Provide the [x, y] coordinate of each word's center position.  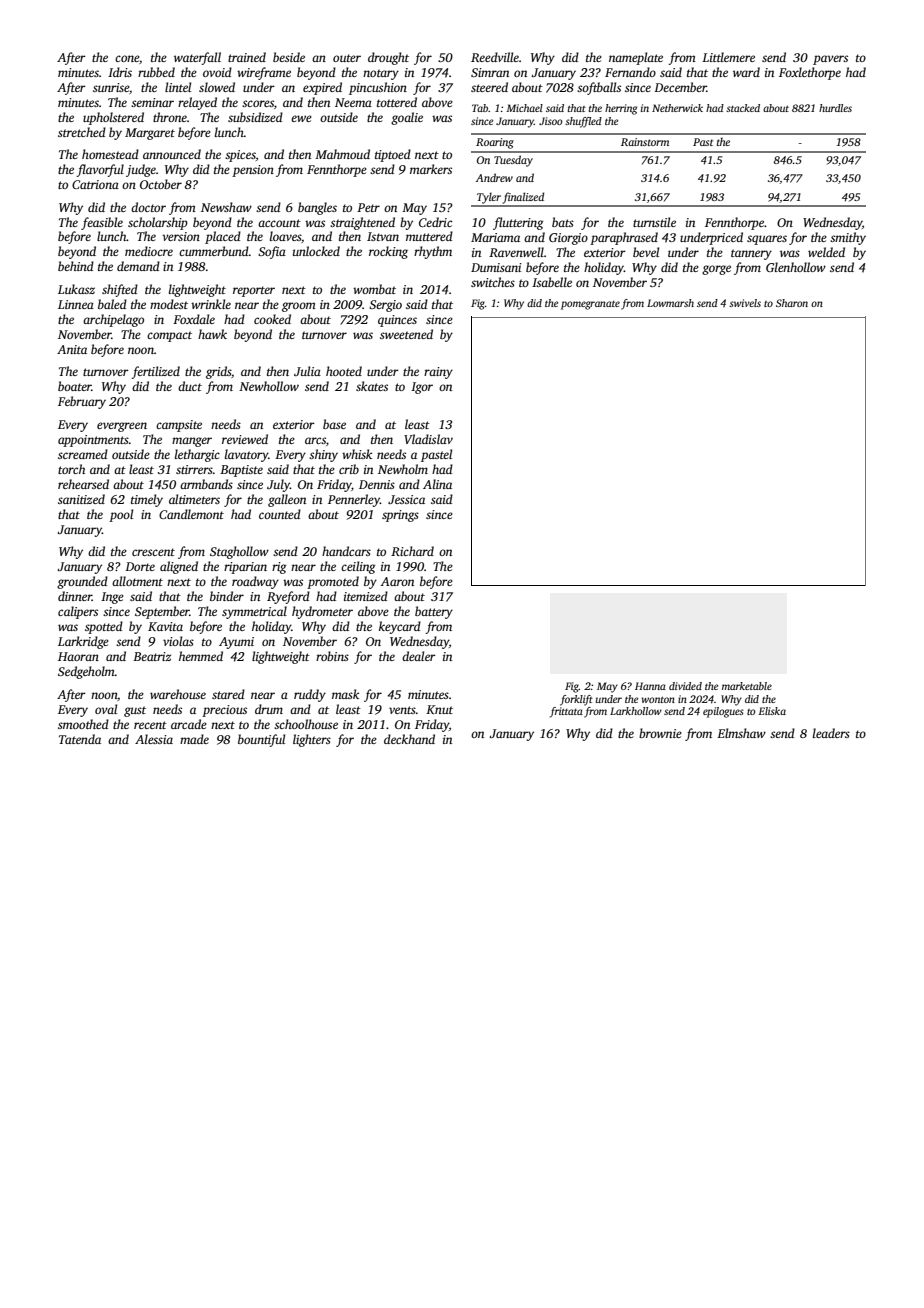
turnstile [654, 222]
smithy [848, 238]
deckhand [409, 739]
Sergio [385, 306]
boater [75, 386]
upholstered [113, 118]
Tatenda [80, 739]
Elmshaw [741, 733]
